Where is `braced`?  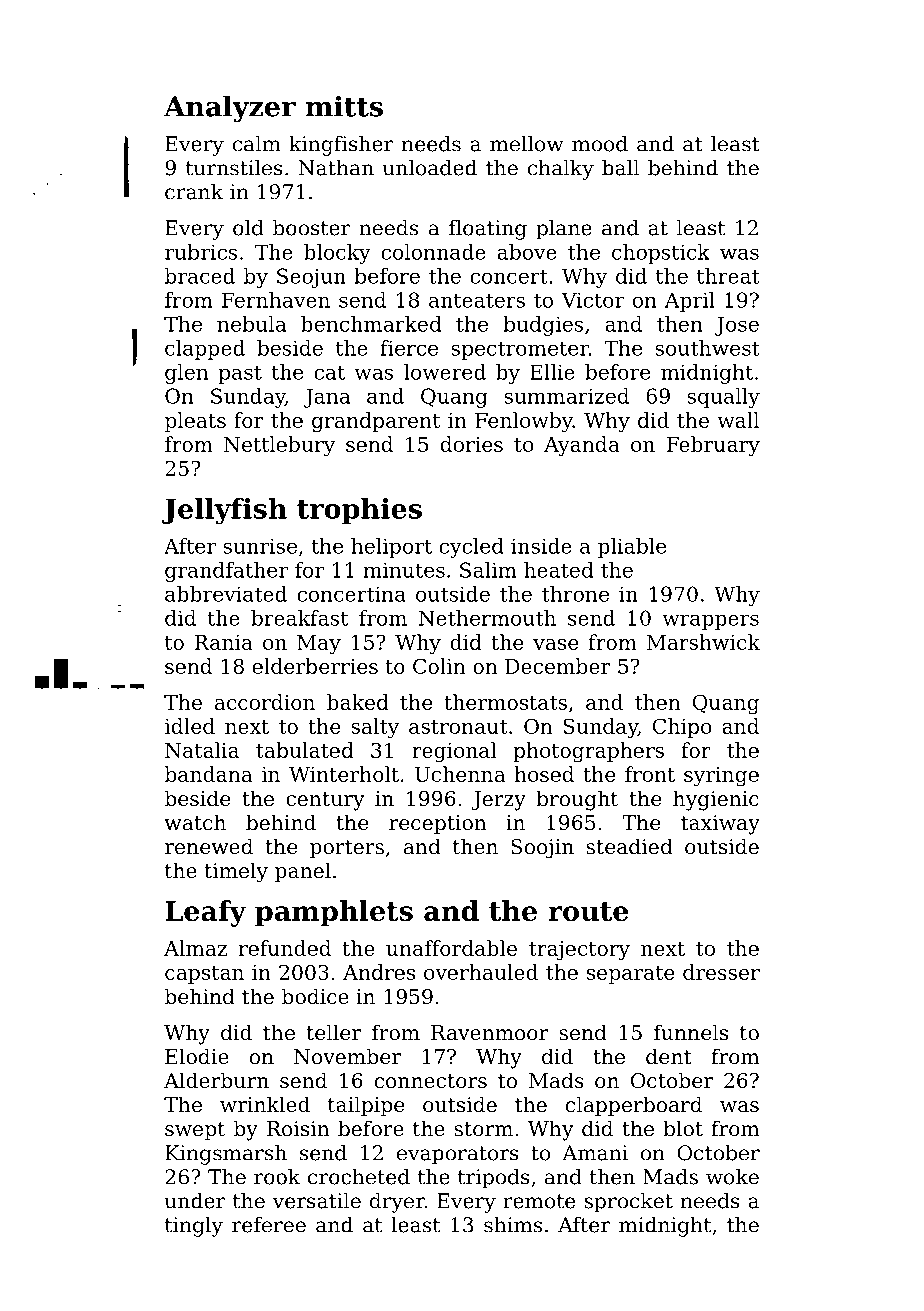 braced is located at coordinates (200, 276).
